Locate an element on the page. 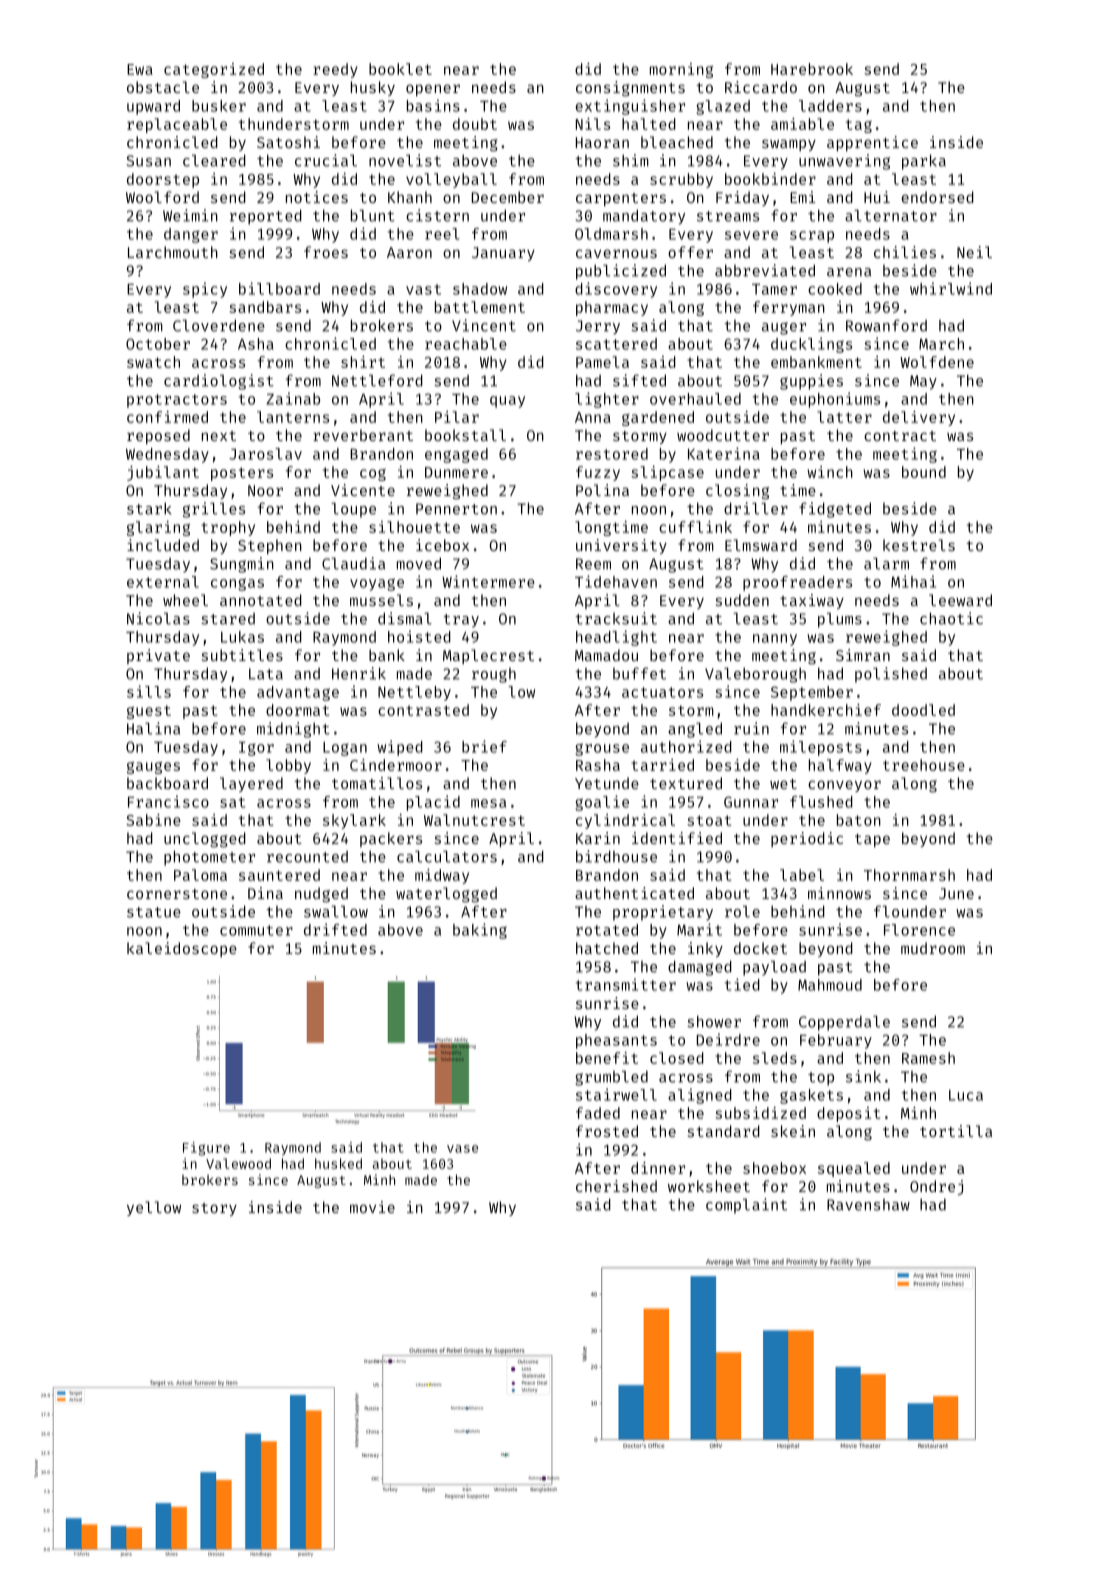  brief is located at coordinates (484, 746).
